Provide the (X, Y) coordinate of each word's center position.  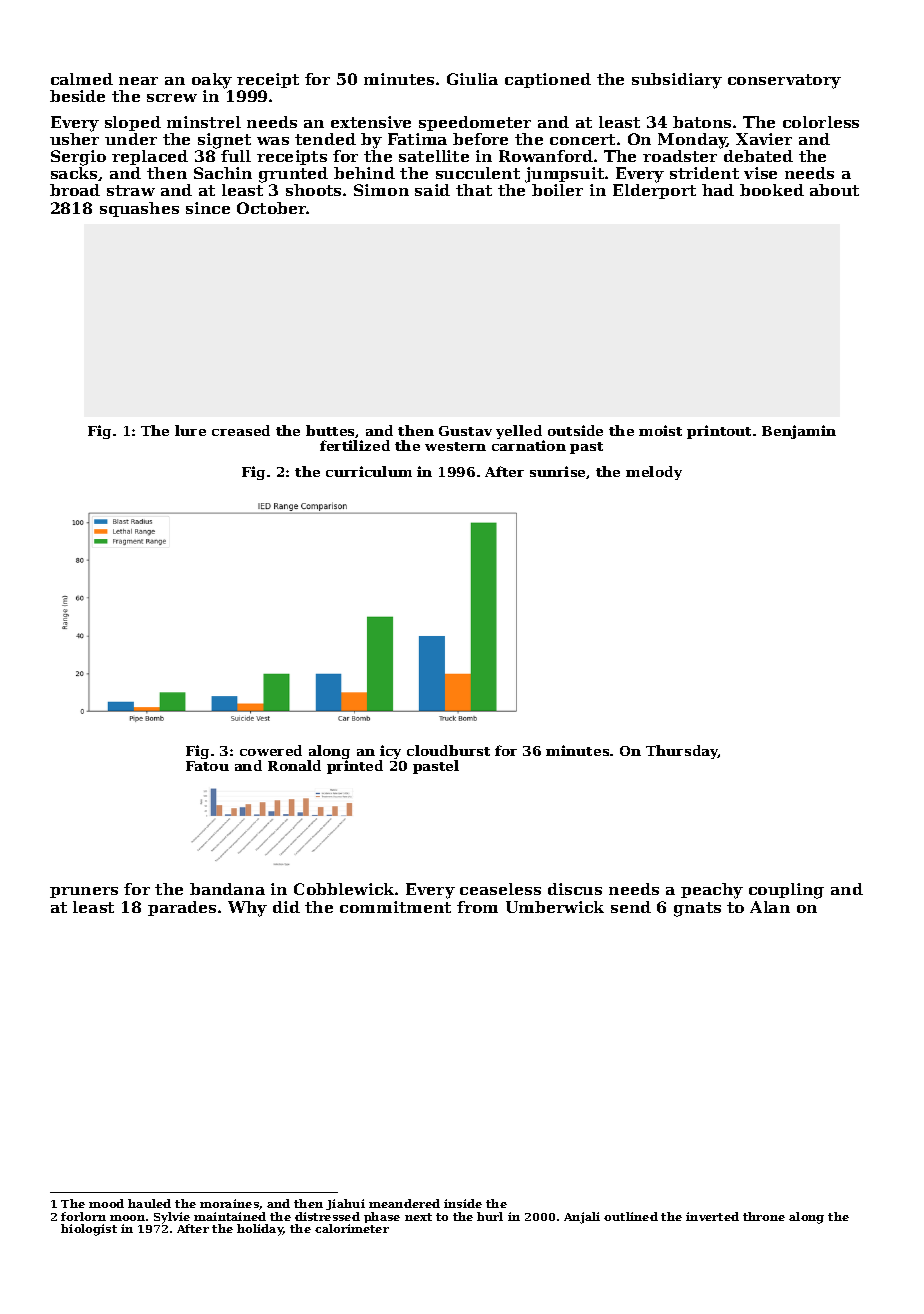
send (631, 907)
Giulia (472, 79)
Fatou (207, 766)
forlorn (83, 1216)
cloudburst (448, 750)
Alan (770, 907)
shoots (313, 190)
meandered (404, 1203)
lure (190, 430)
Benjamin (799, 432)
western (455, 446)
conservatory (784, 81)
